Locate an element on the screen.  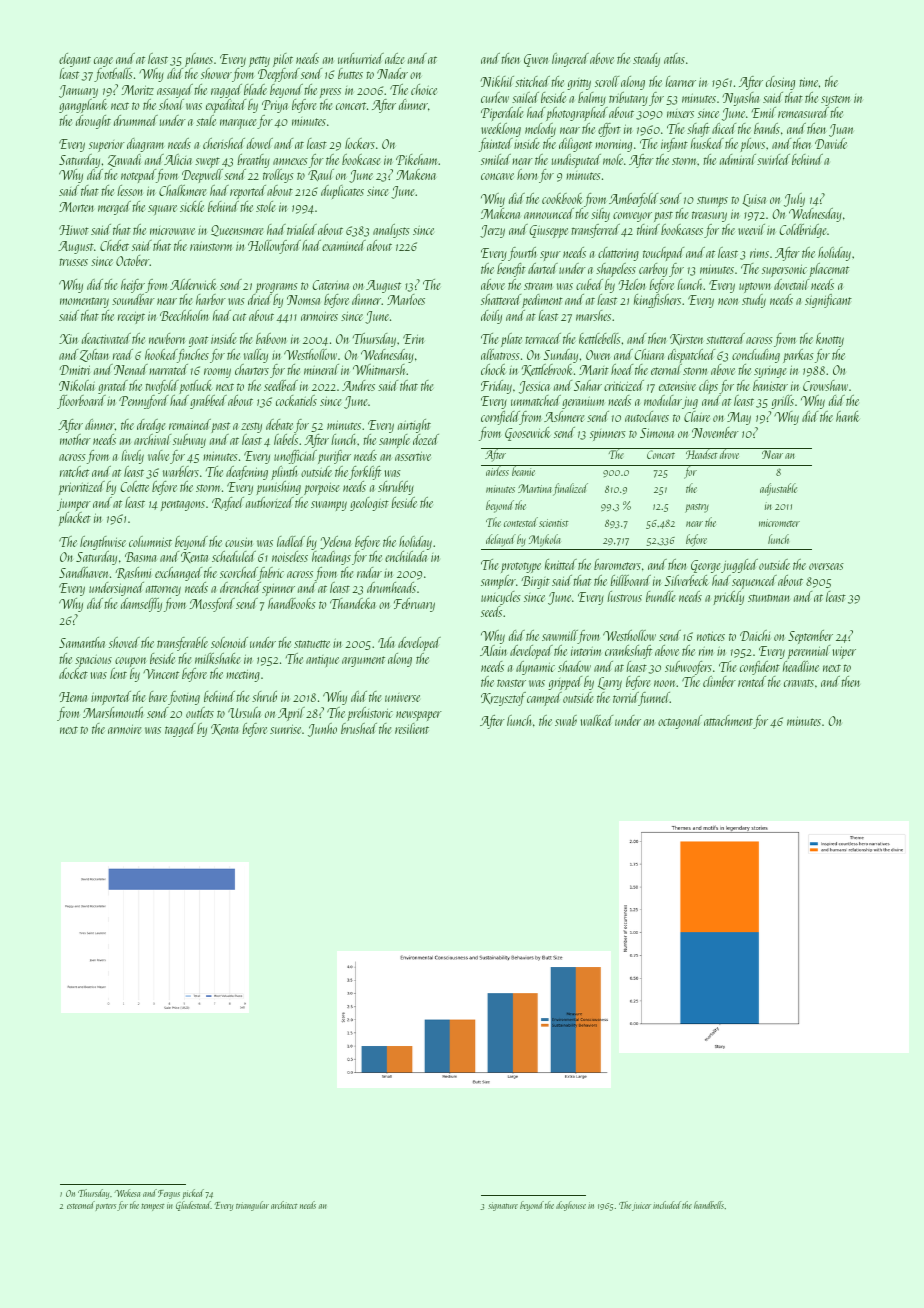
Juan is located at coordinates (841, 130).
